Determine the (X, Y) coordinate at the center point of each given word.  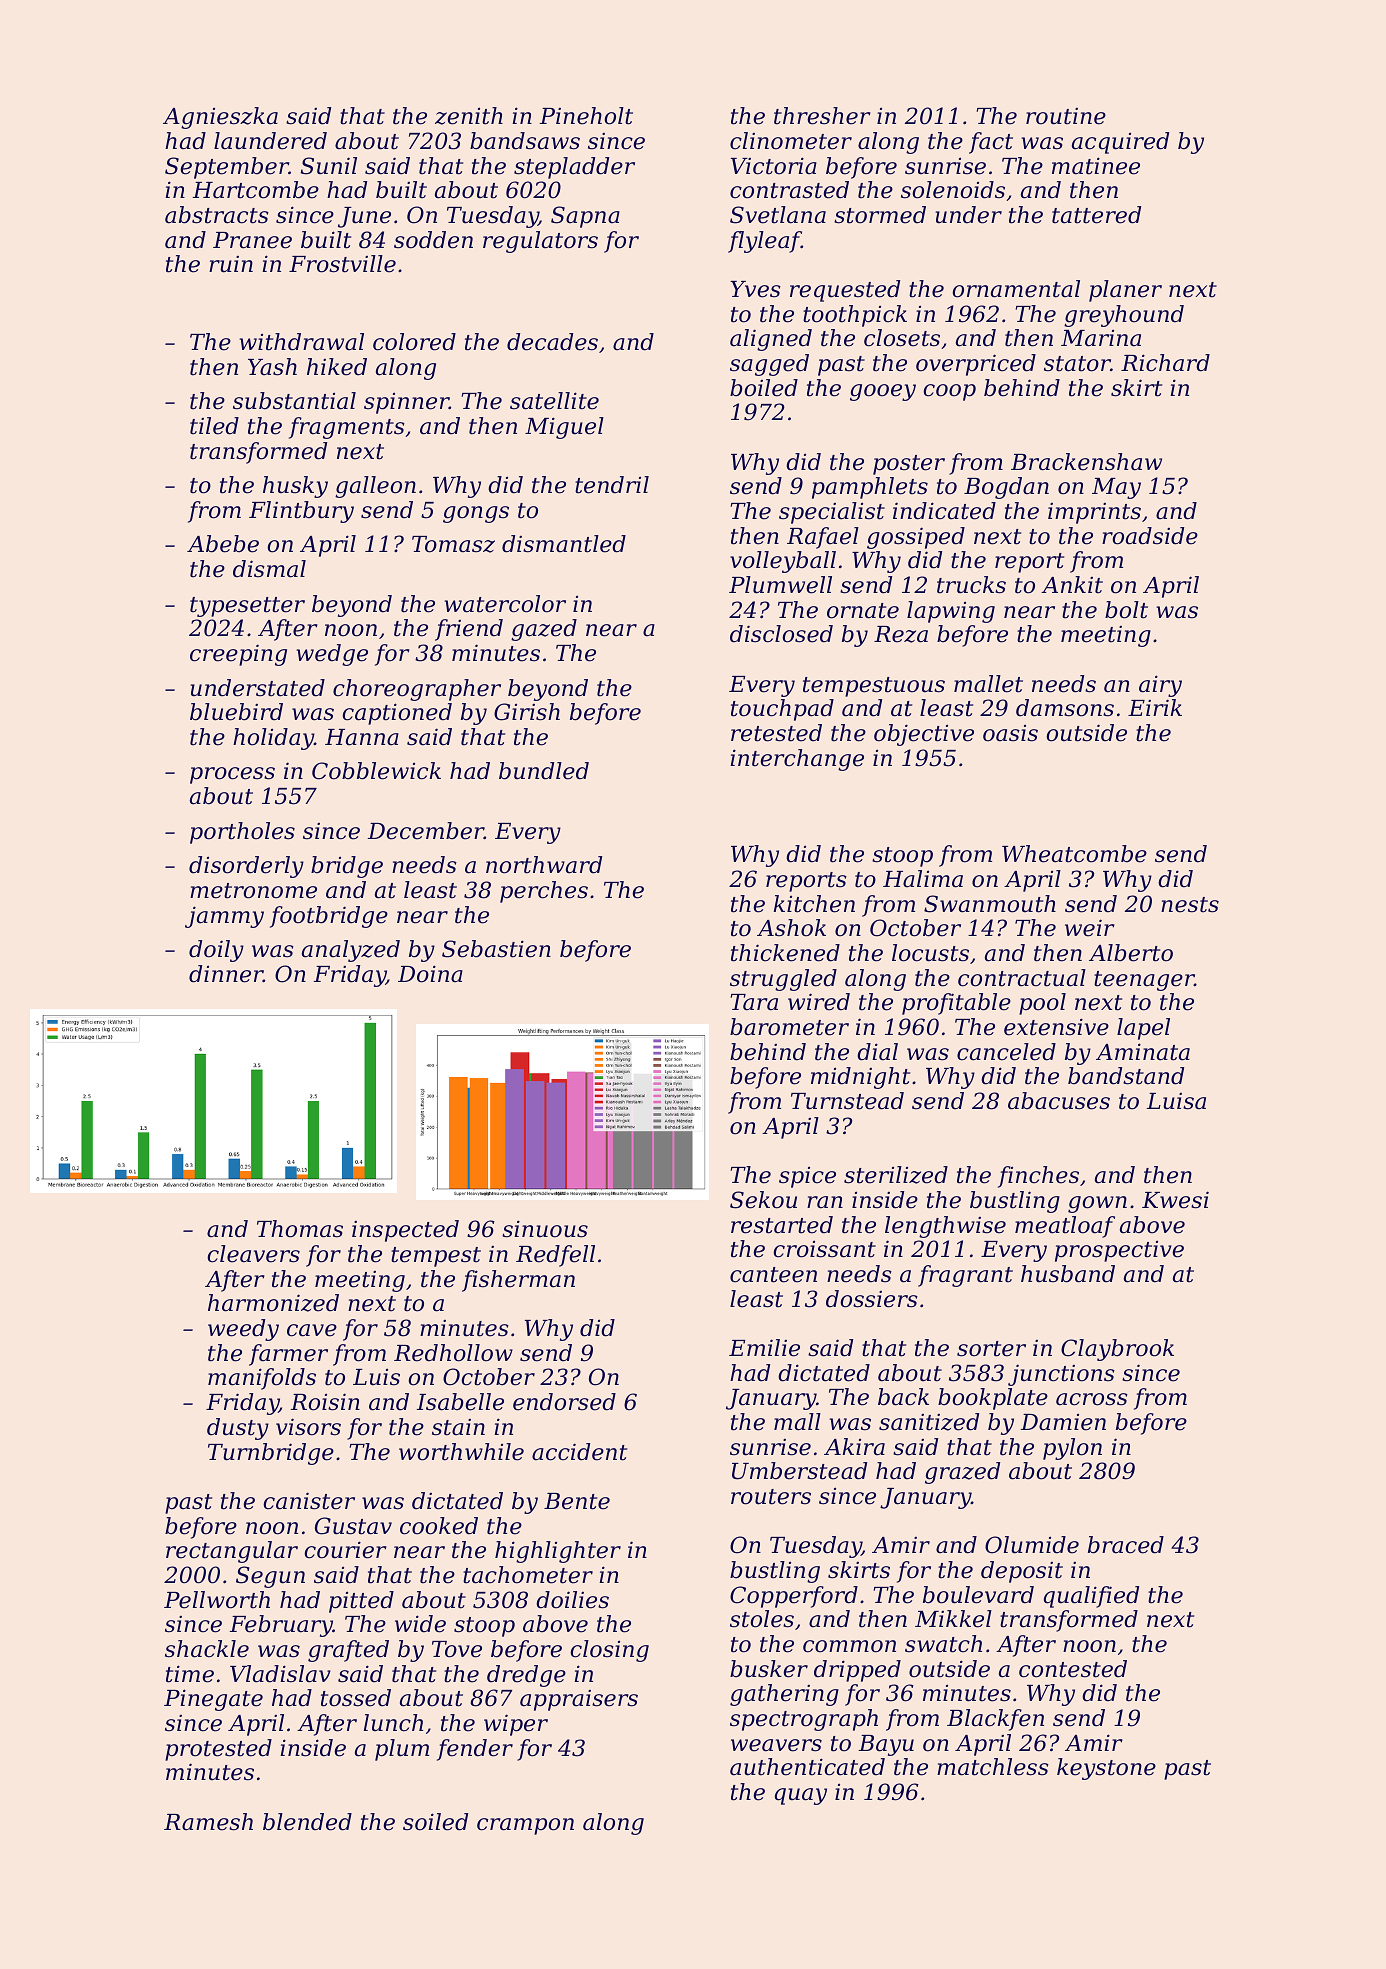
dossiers (872, 1299)
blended (307, 1822)
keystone (1106, 1769)
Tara (754, 1002)
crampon (525, 1826)
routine (1066, 116)
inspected (405, 1231)
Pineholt (586, 116)
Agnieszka (220, 118)
